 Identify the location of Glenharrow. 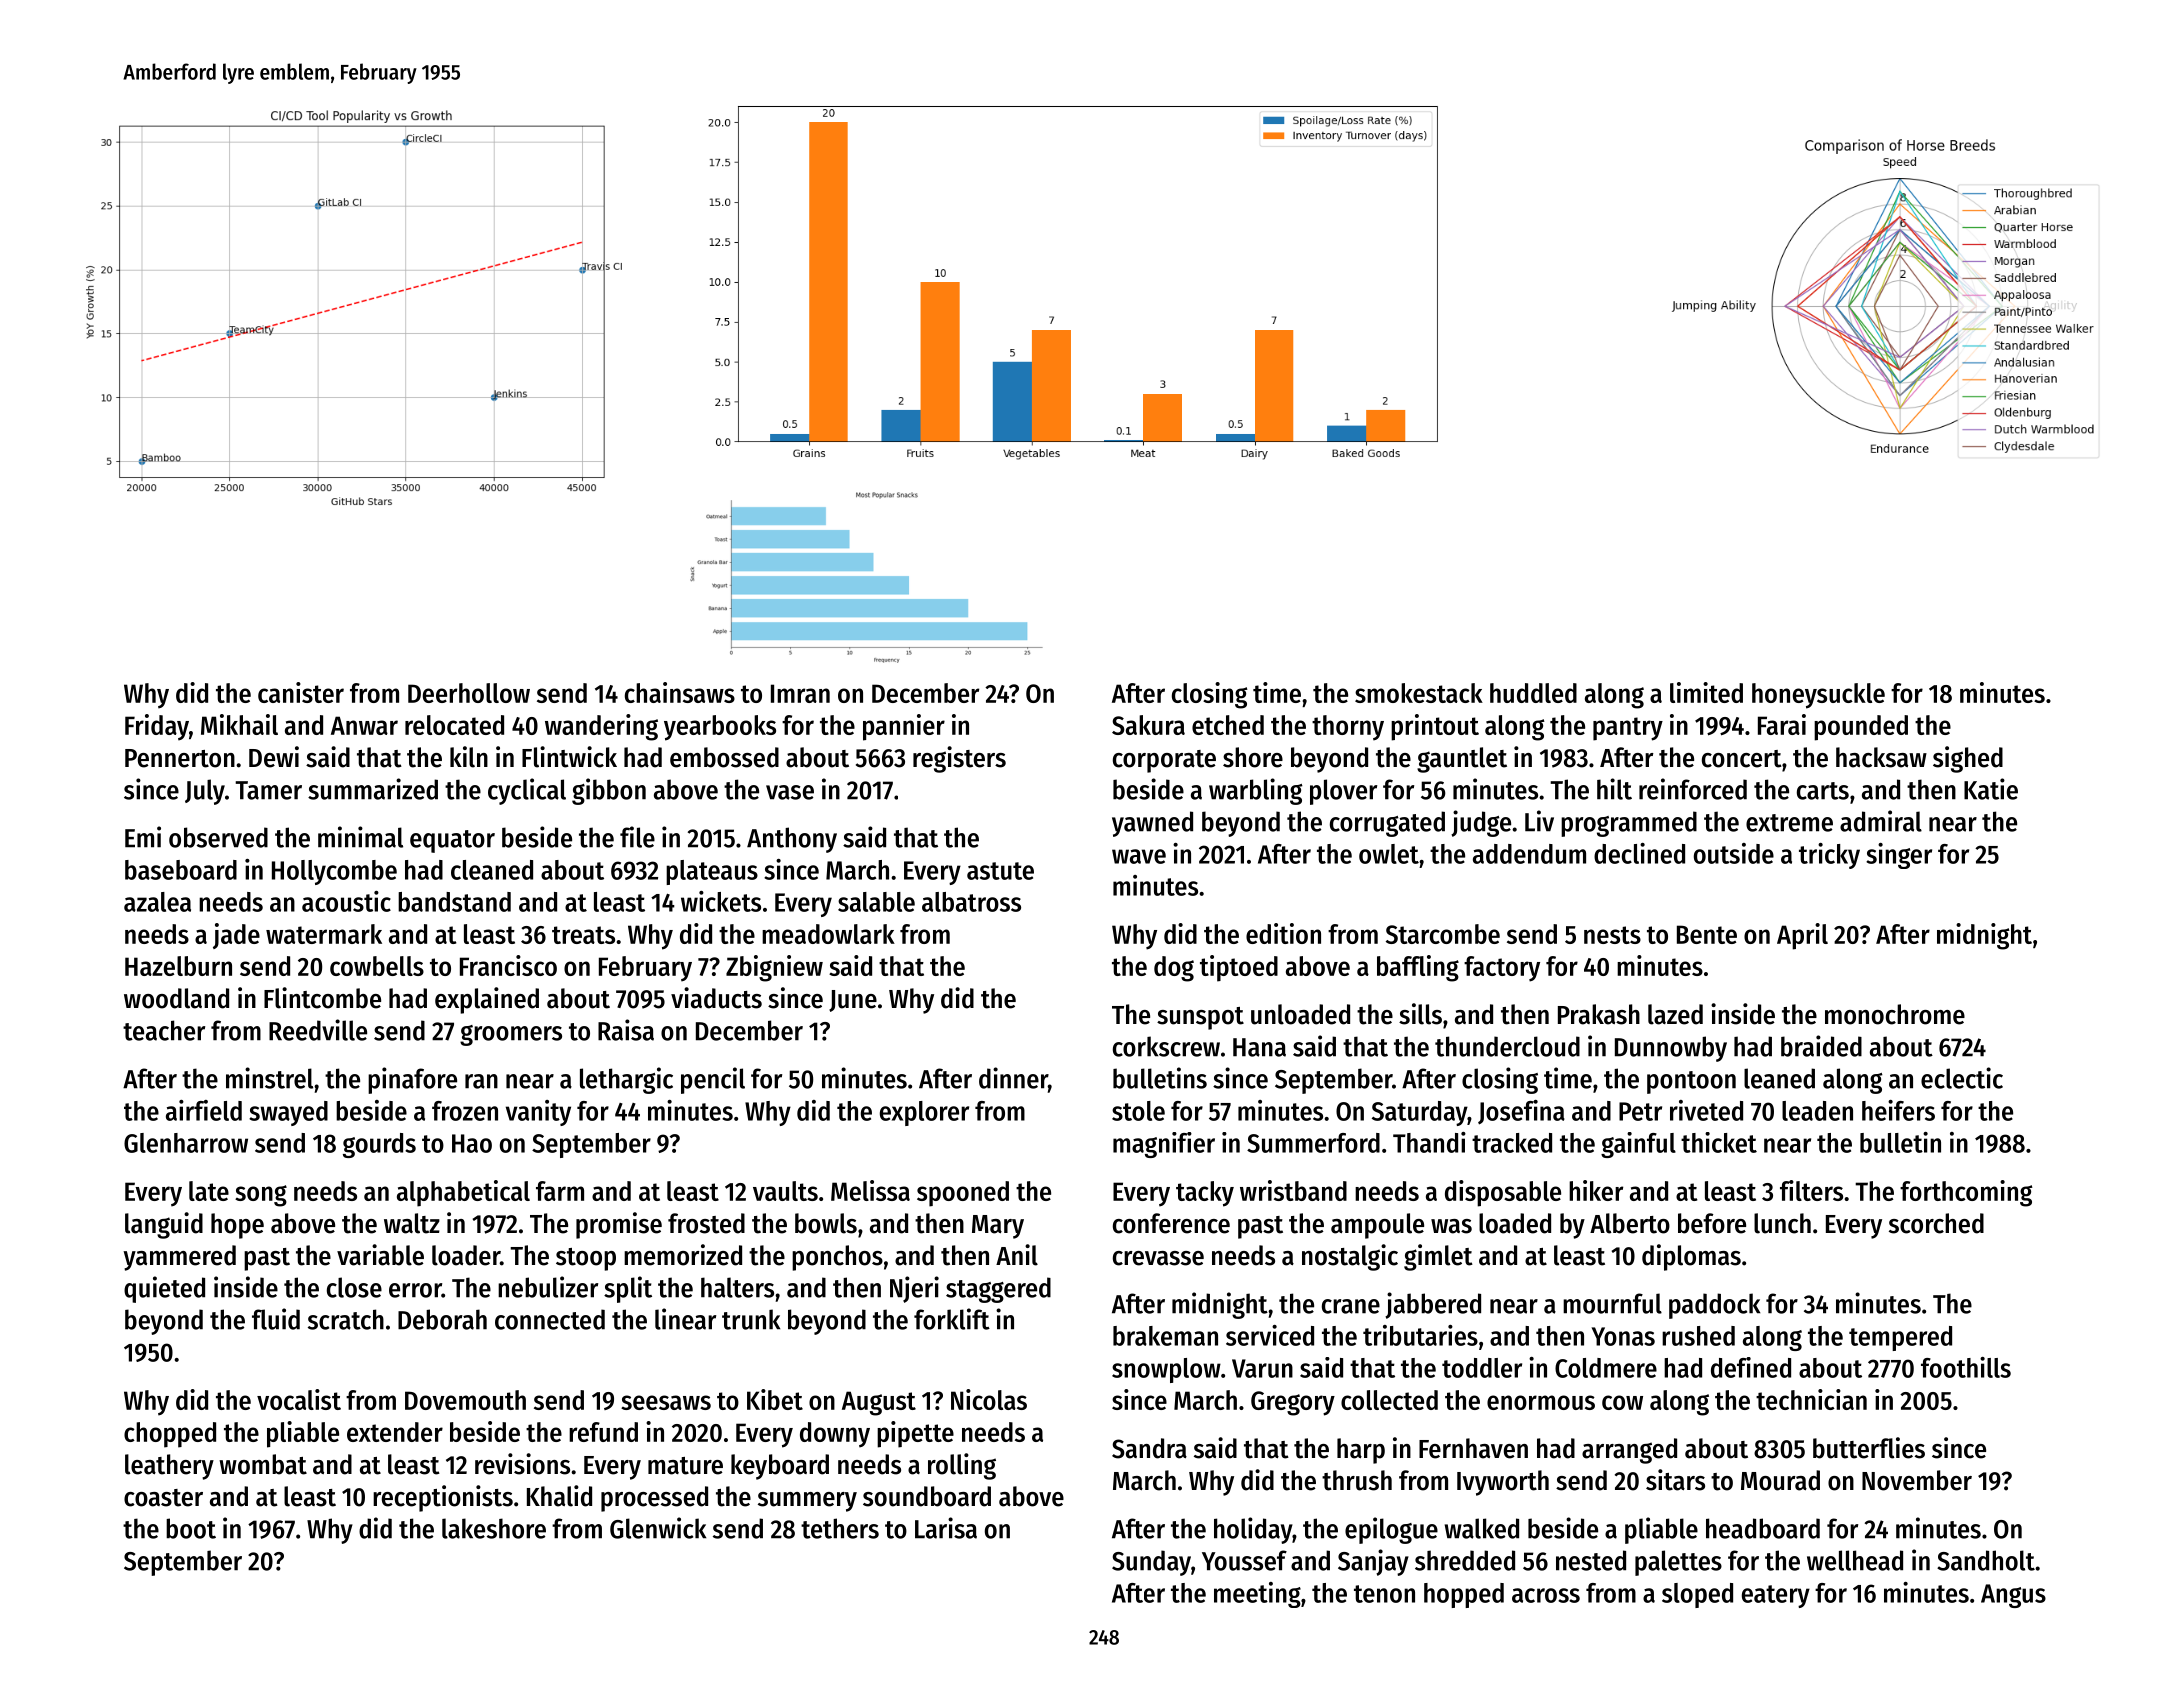
(186, 1143).
